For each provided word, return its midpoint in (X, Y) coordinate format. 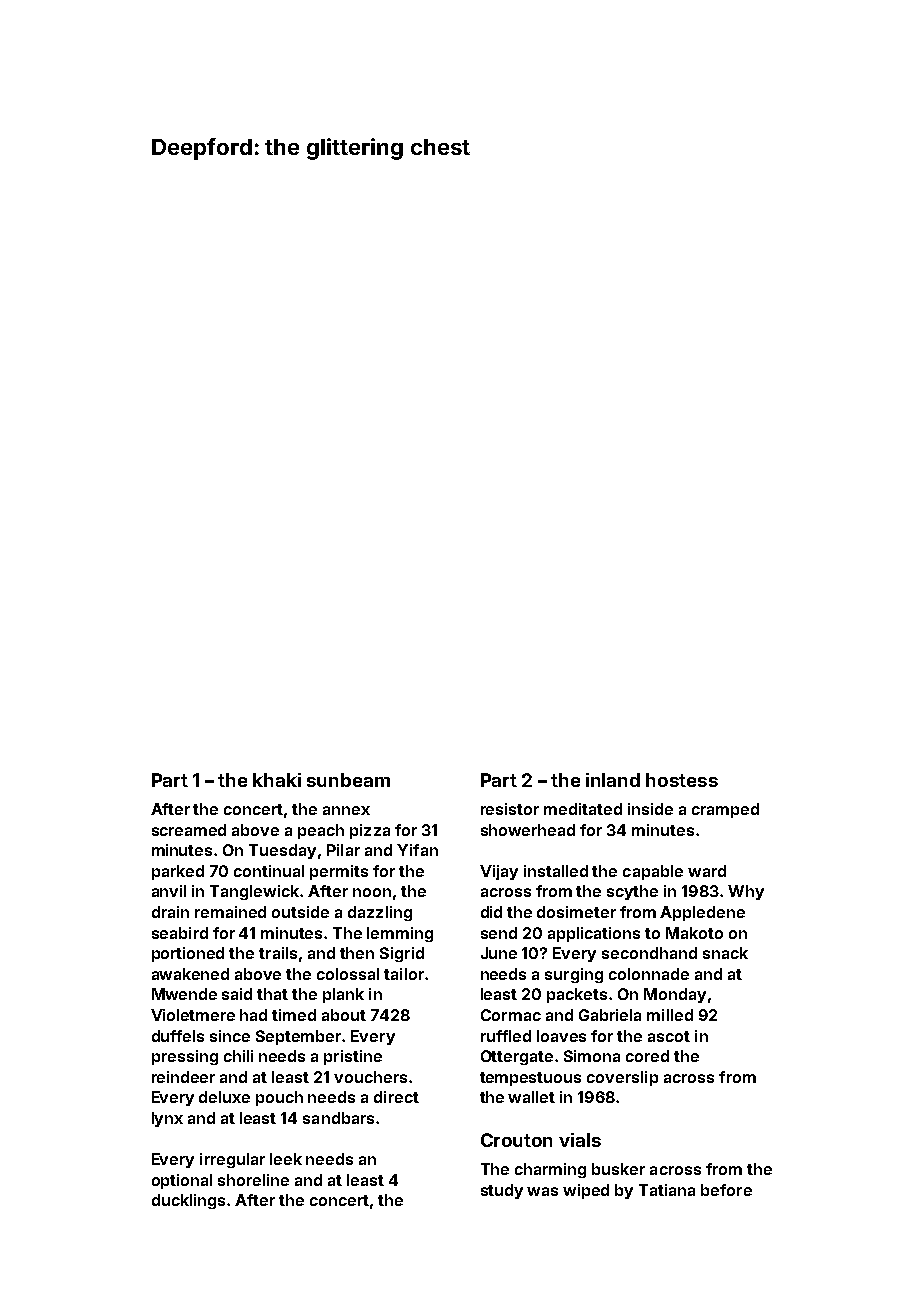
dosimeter (576, 912)
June (499, 953)
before (726, 1190)
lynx (167, 1119)
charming (550, 1170)
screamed (189, 830)
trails (278, 953)
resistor (510, 809)
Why (746, 892)
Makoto (694, 933)
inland (613, 780)
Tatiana (667, 1190)
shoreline (253, 1180)
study (502, 1191)
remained (230, 912)
